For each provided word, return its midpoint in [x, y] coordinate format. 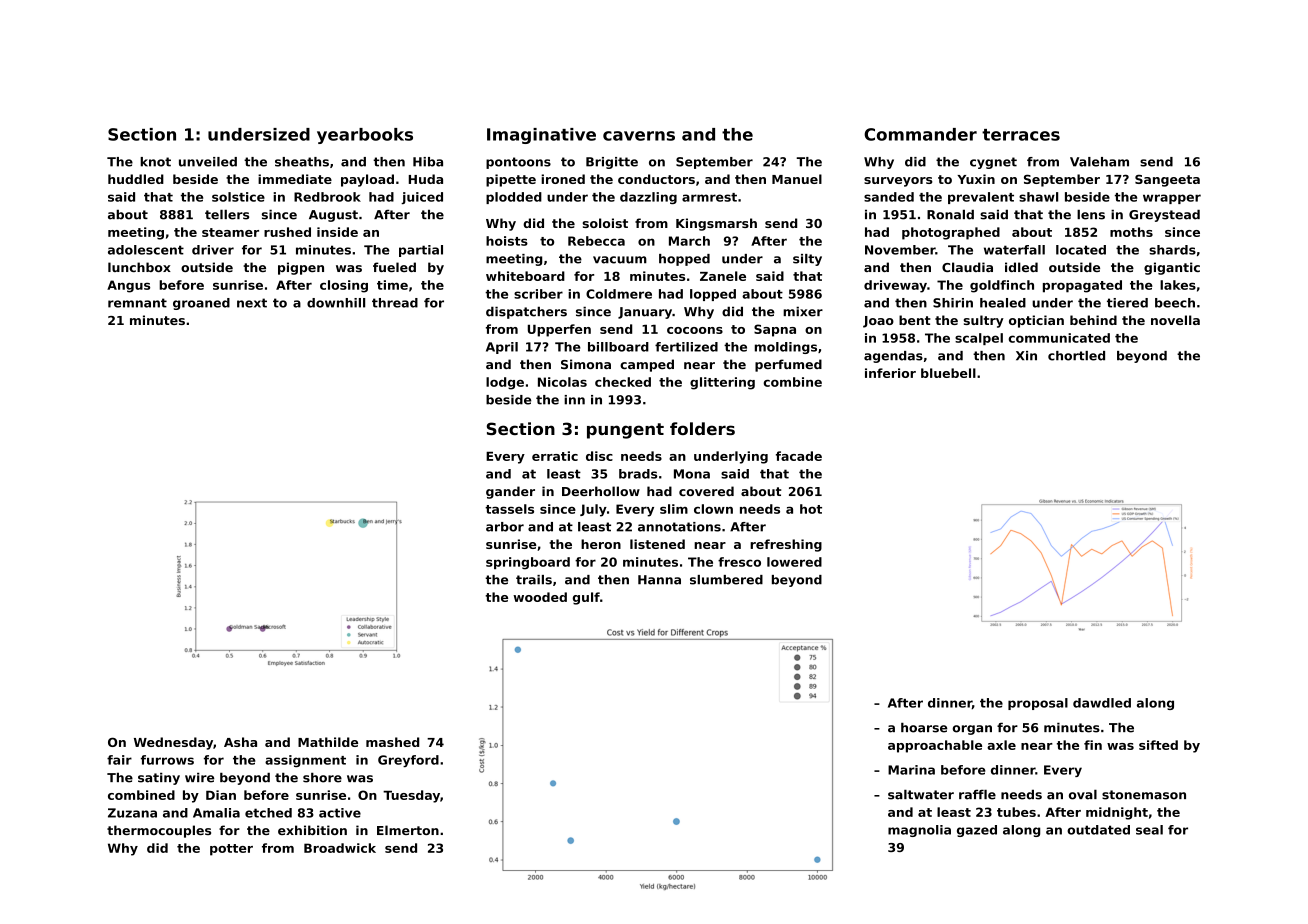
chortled [1076, 356]
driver [213, 250]
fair [119, 760]
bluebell [948, 373]
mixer [803, 312]
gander [510, 492]
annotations [679, 527]
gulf [586, 598]
